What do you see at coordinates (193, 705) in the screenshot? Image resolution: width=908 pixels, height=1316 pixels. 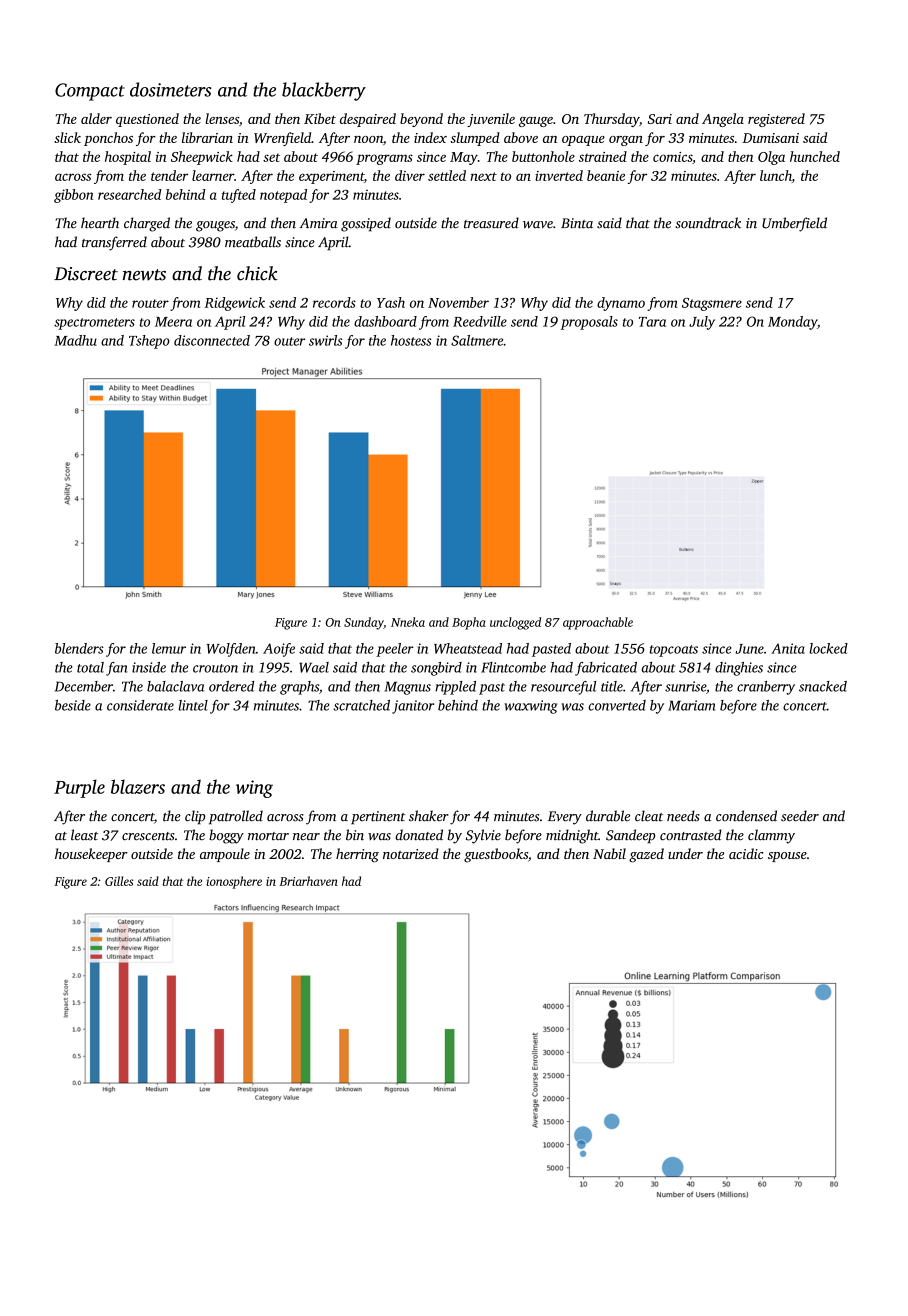 I see `lintel` at bounding box center [193, 705].
